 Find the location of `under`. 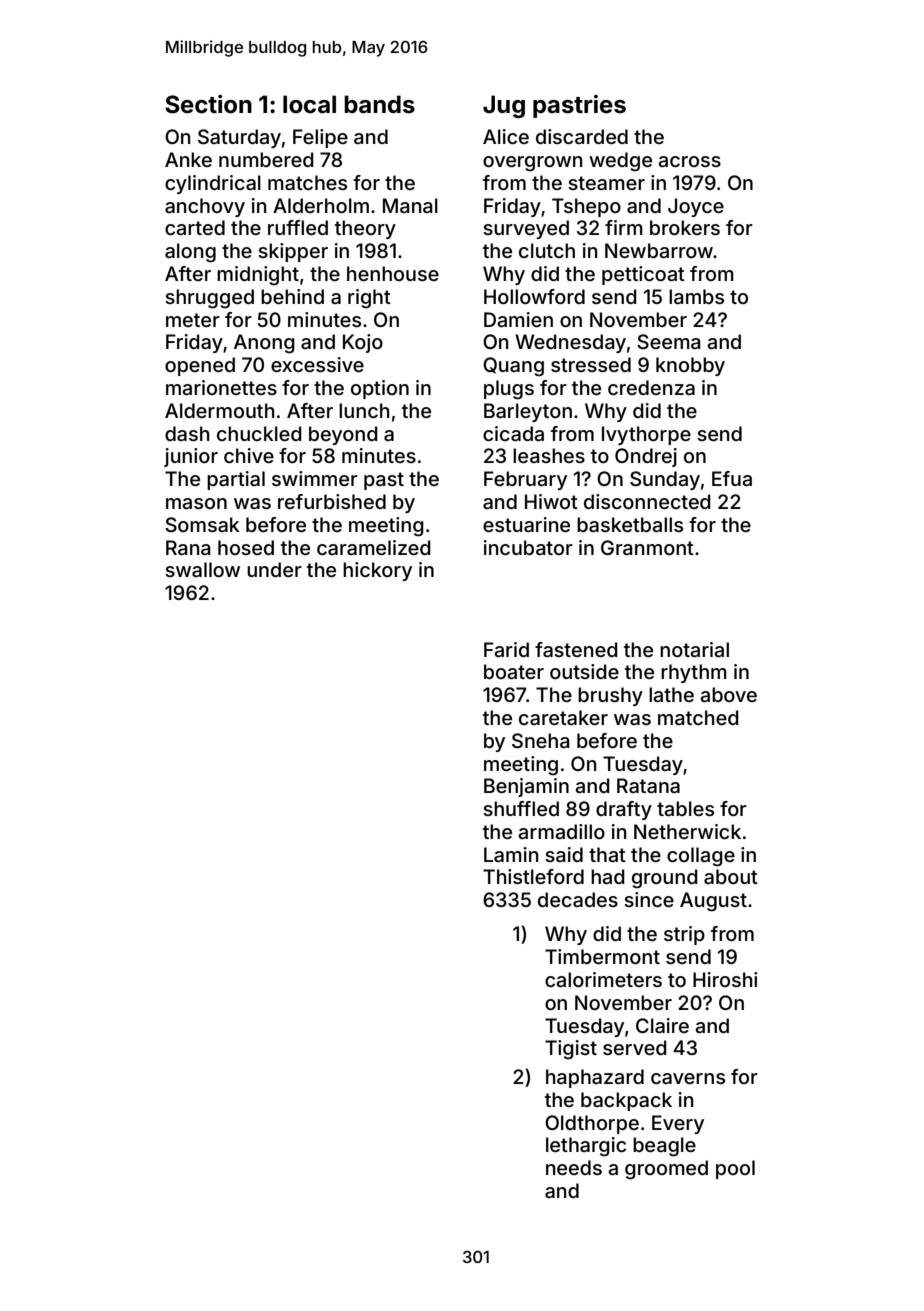

under is located at coordinates (274, 569).
